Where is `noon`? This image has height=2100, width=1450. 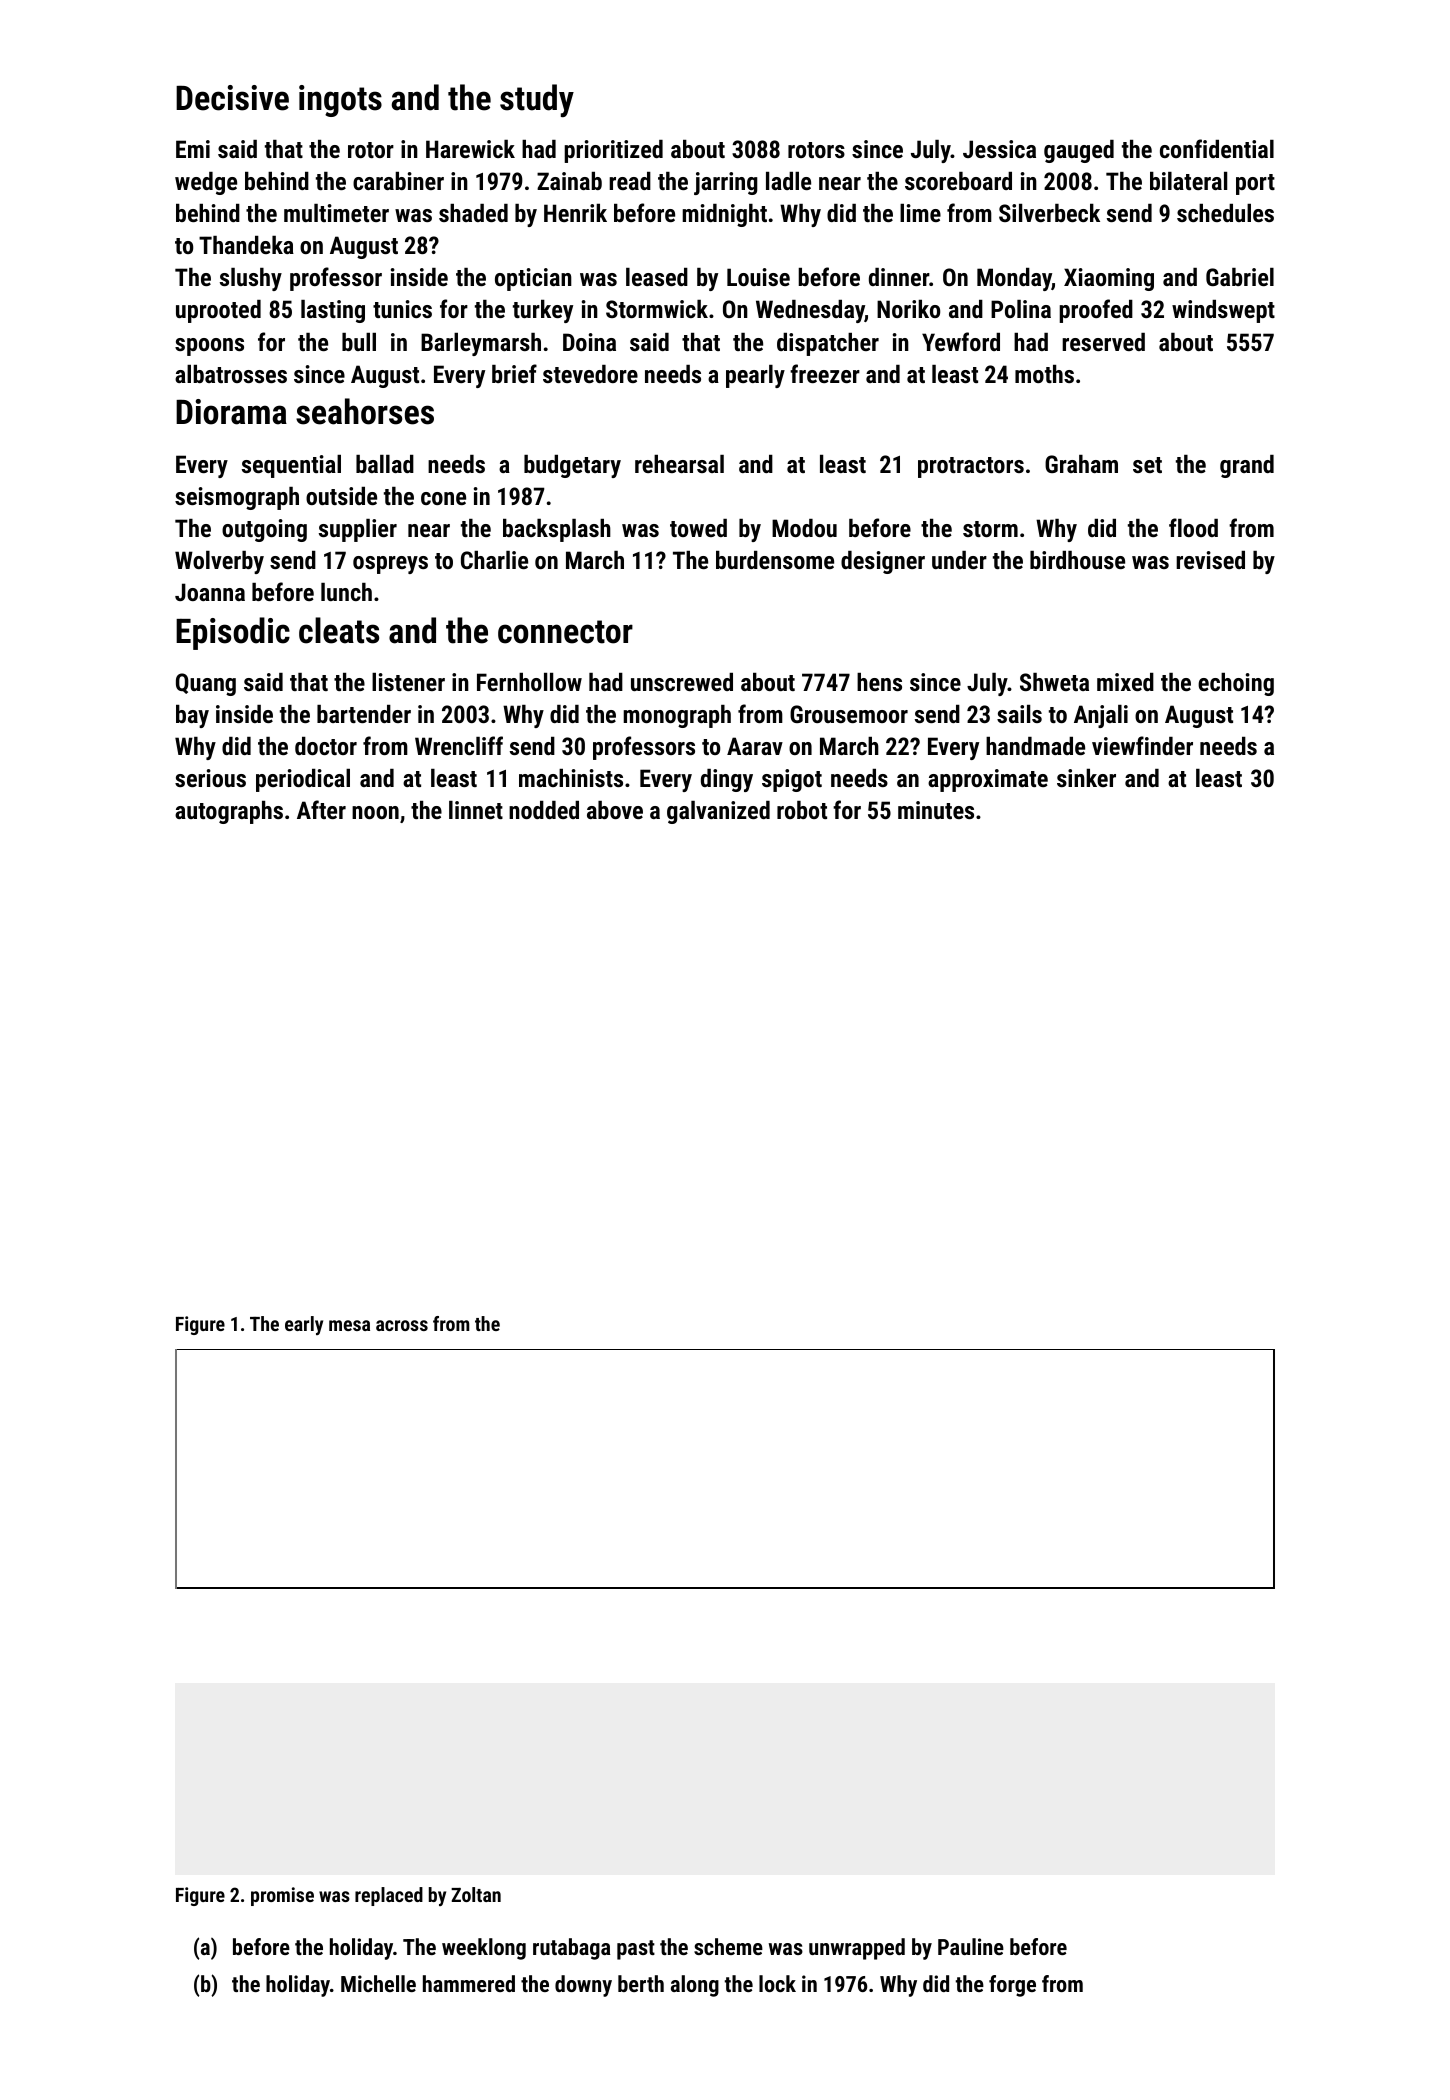 noon is located at coordinates (375, 812).
